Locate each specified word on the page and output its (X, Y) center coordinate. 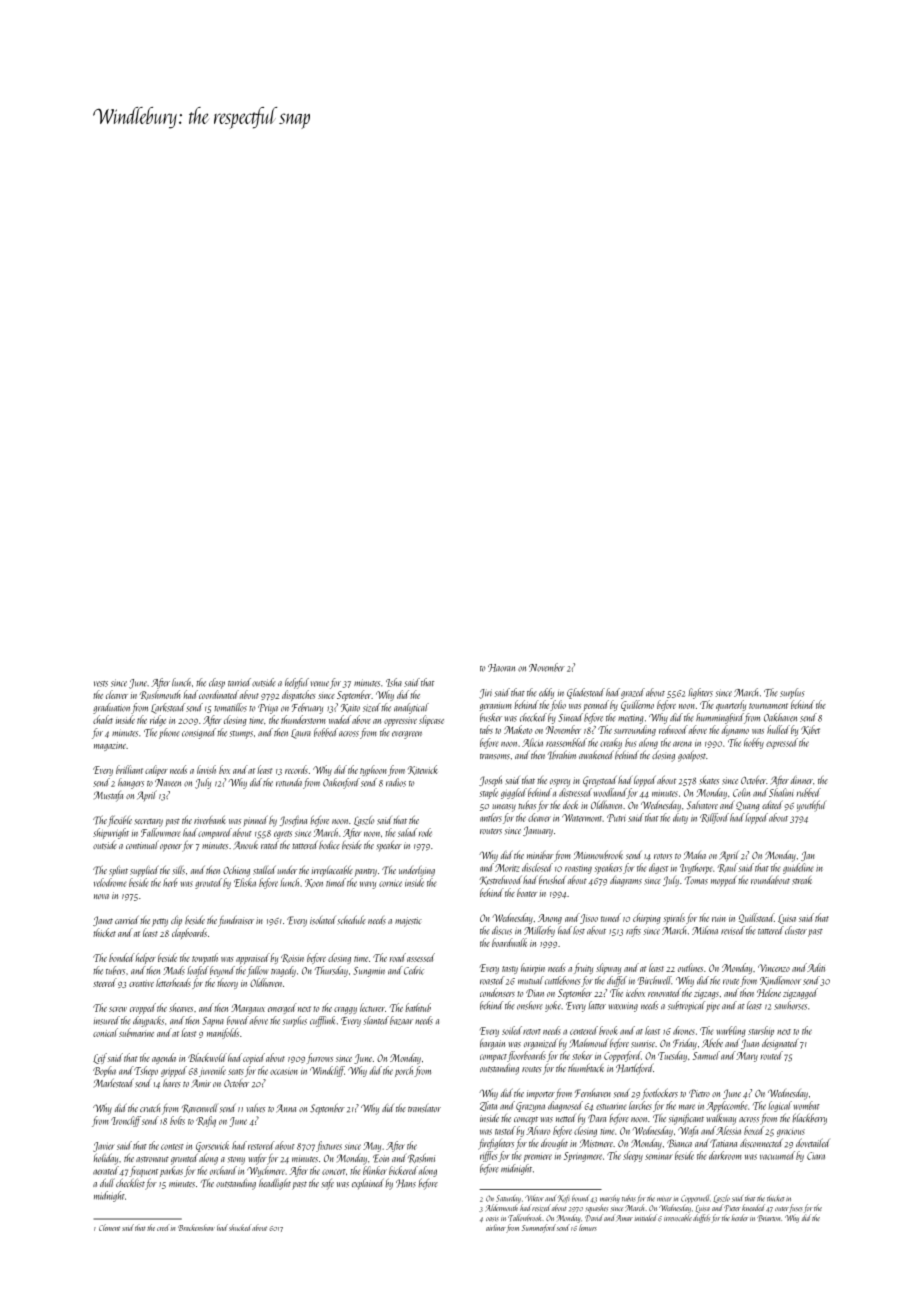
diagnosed (565, 1106)
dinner (802, 780)
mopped (723, 881)
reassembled (566, 742)
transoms (495, 757)
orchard (223, 1170)
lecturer (372, 1007)
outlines (690, 967)
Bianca (679, 1143)
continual (142, 844)
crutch (150, 1107)
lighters (700, 693)
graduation (111, 708)
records (296, 769)
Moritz (507, 868)
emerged (282, 1008)
